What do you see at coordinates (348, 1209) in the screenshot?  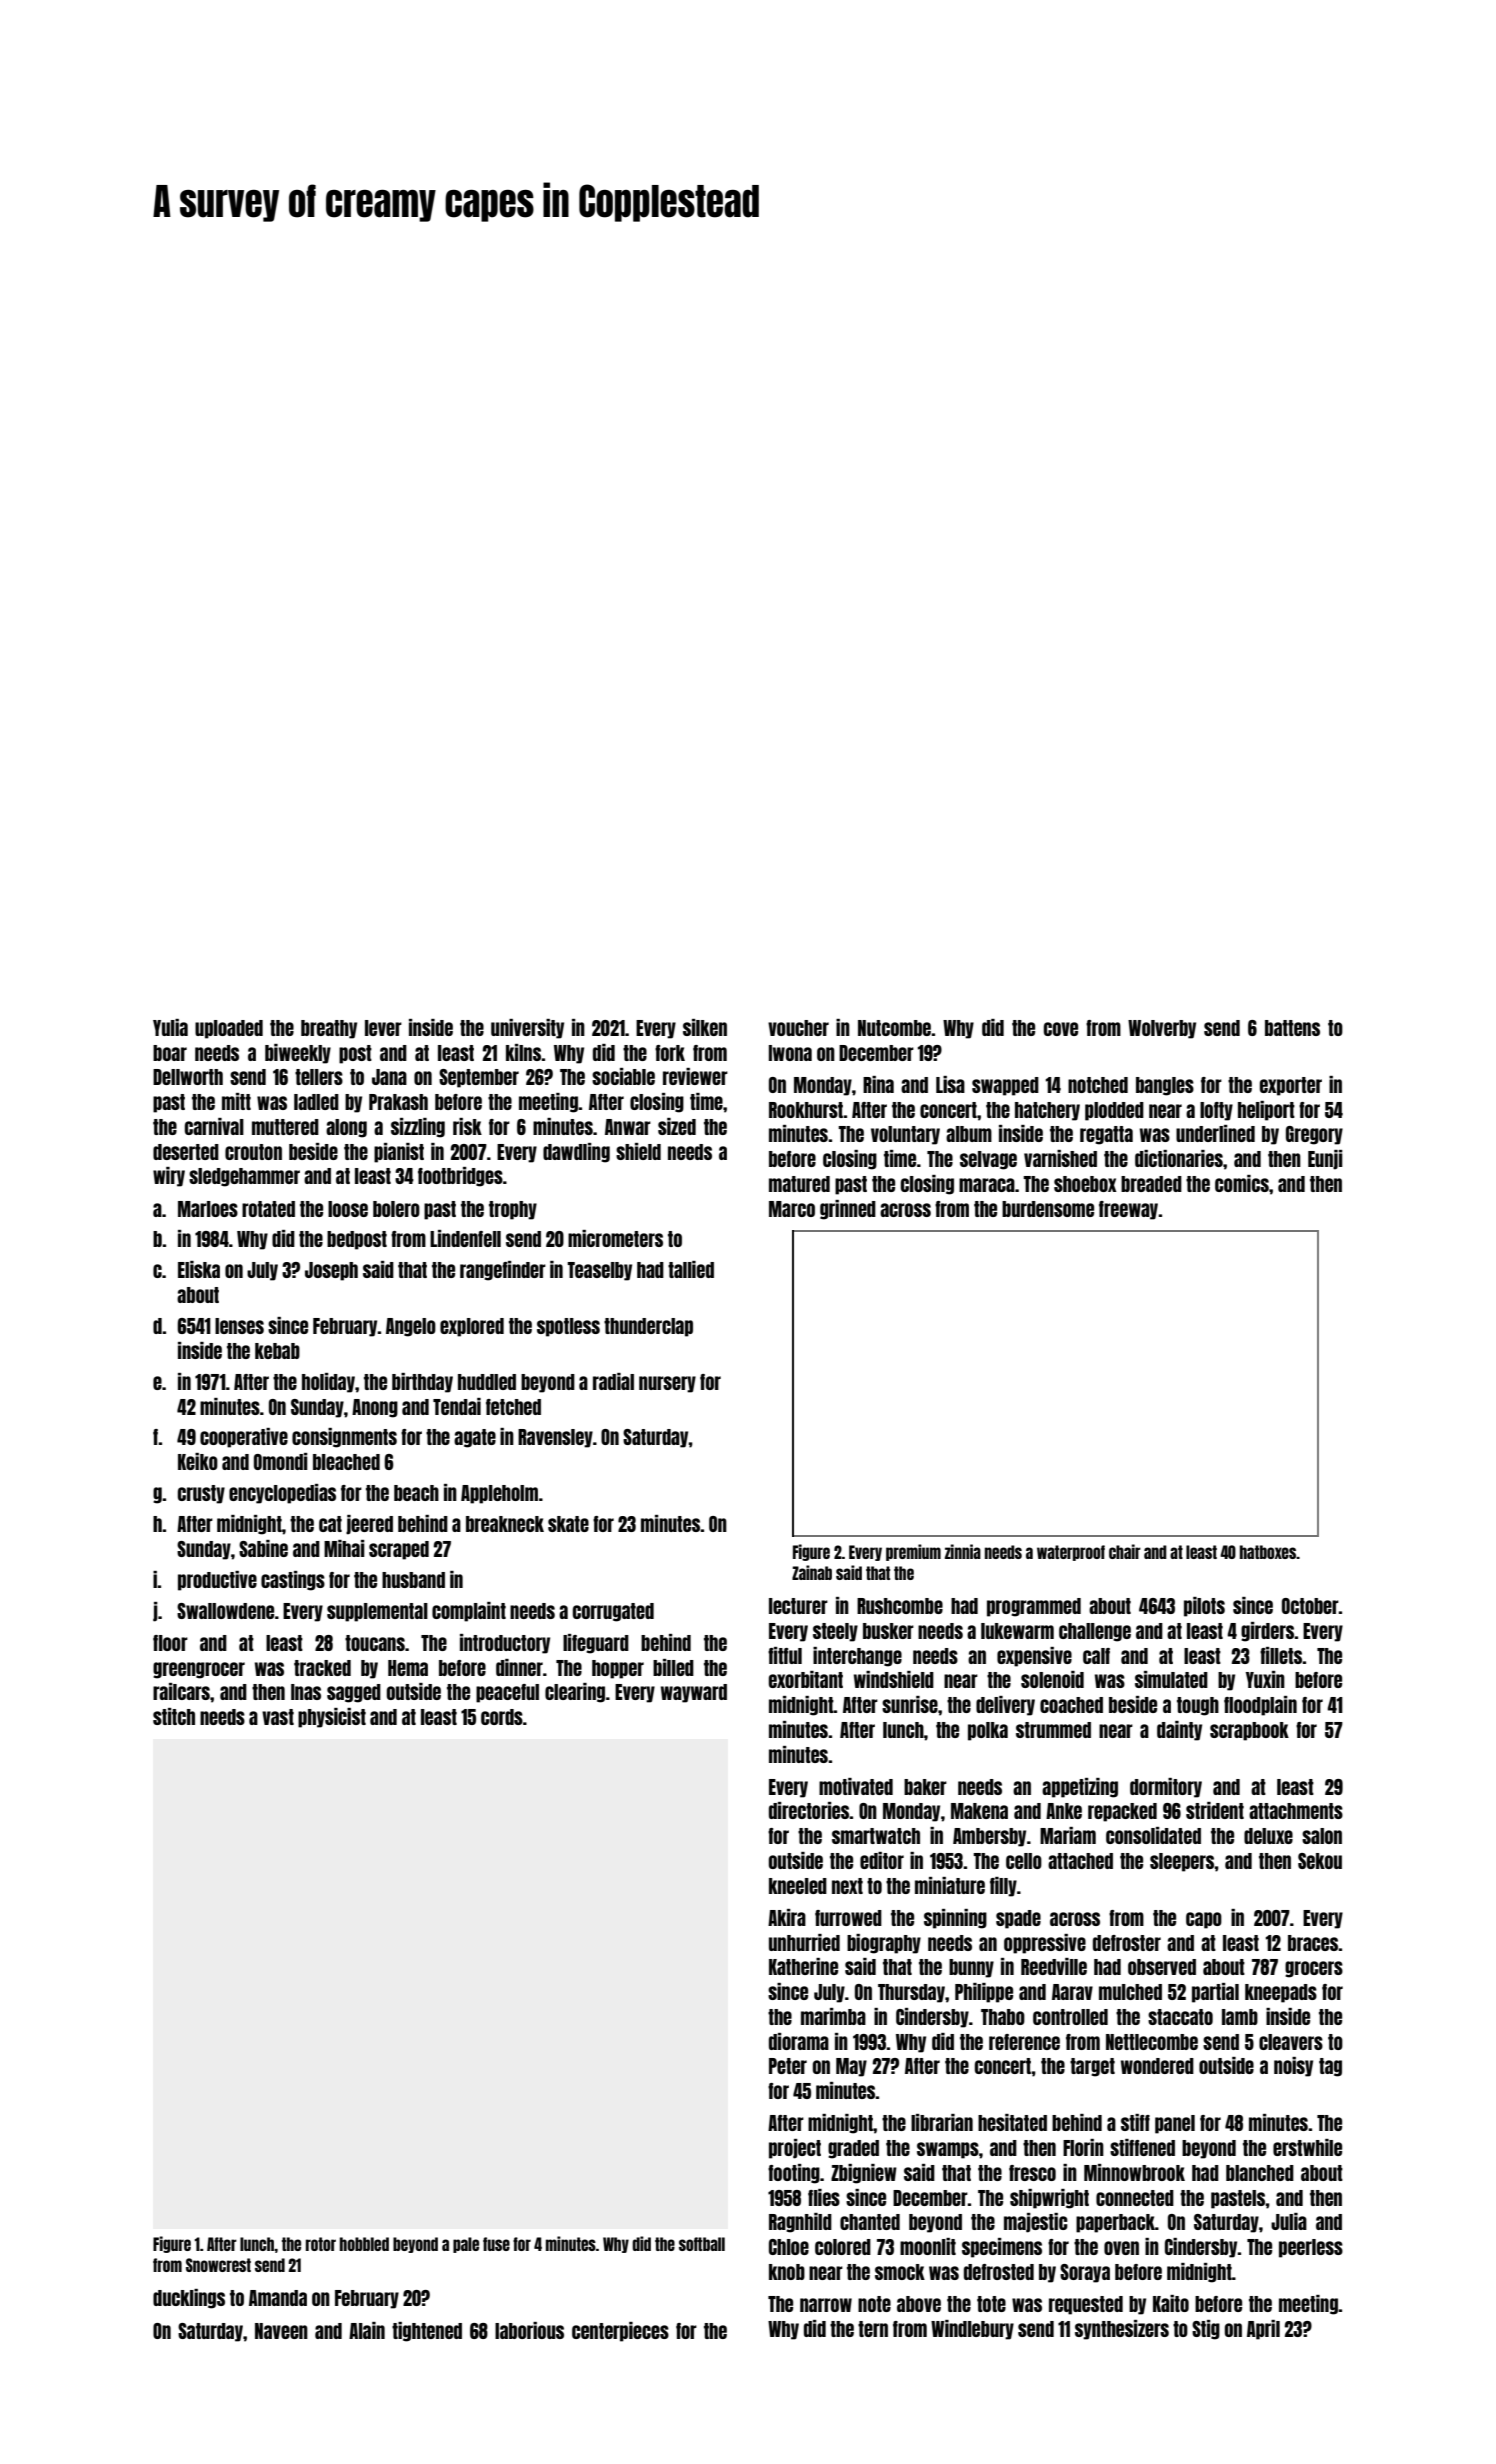 I see `loose` at bounding box center [348, 1209].
